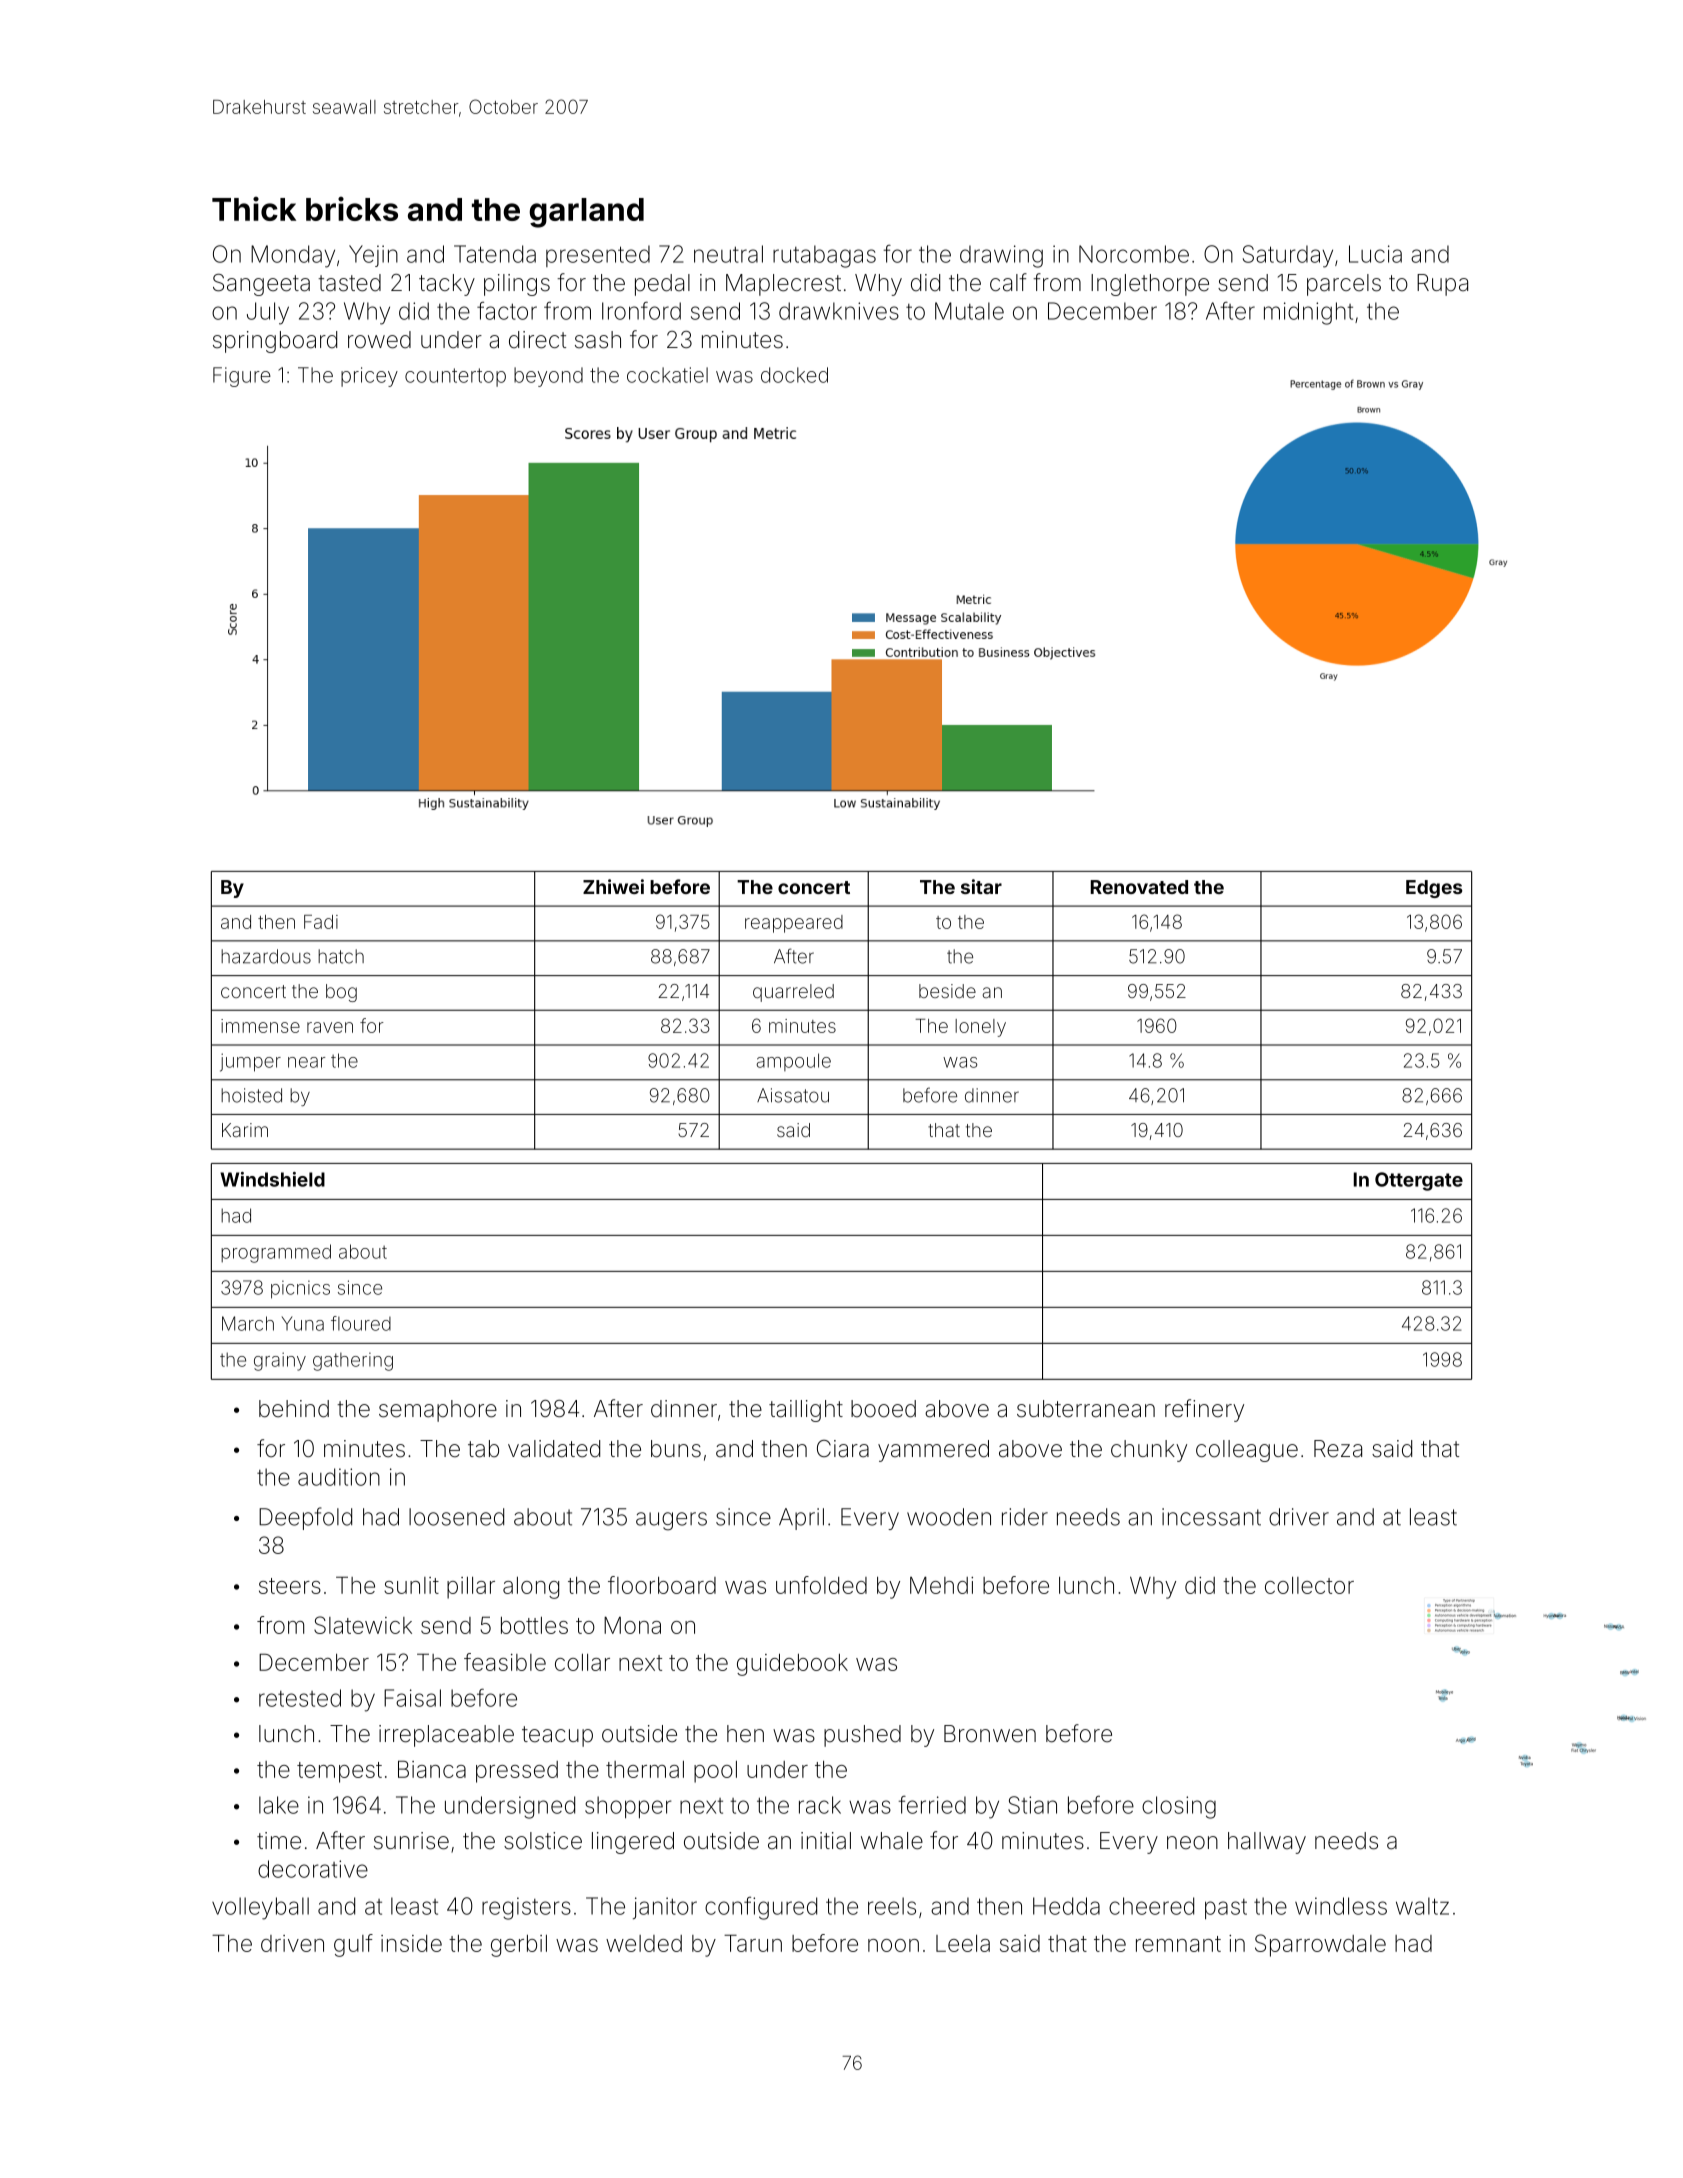  Describe the element at coordinates (1375, 254) in the screenshot. I see `Lucia` at that location.
